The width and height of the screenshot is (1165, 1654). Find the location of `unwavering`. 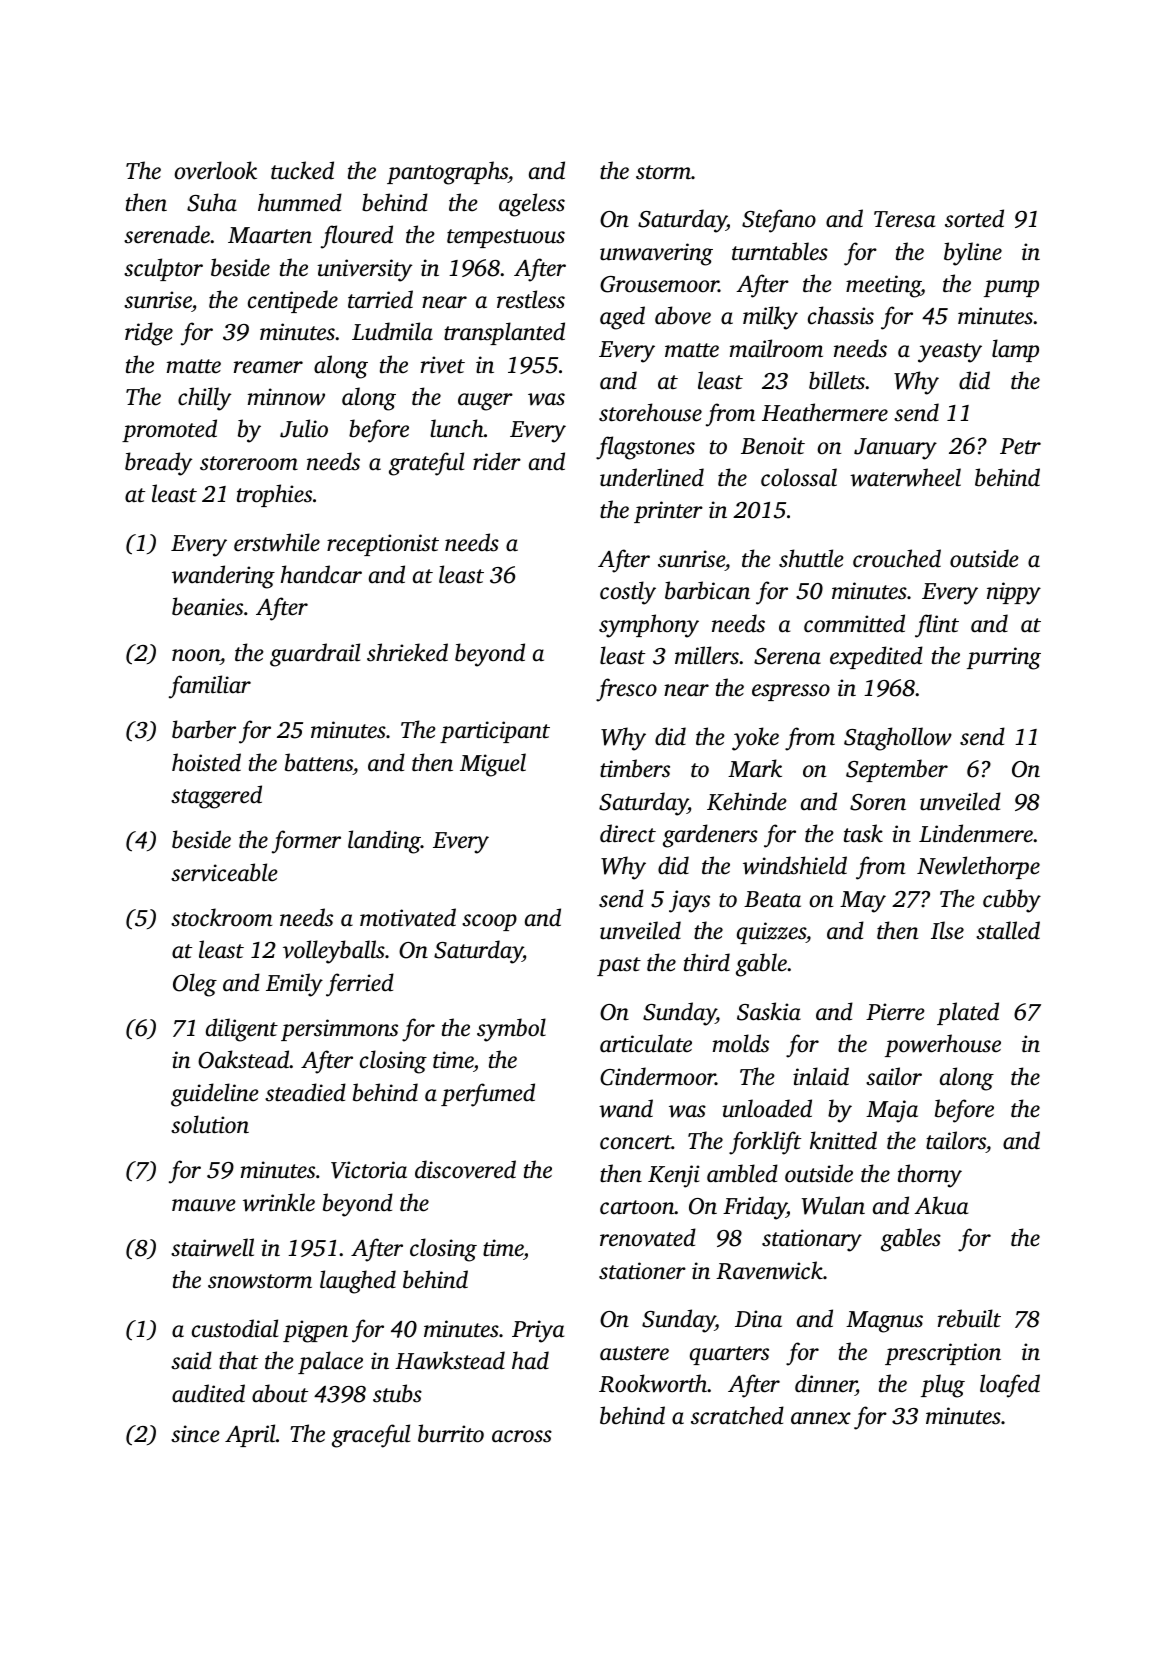

unwavering is located at coordinates (656, 254).
